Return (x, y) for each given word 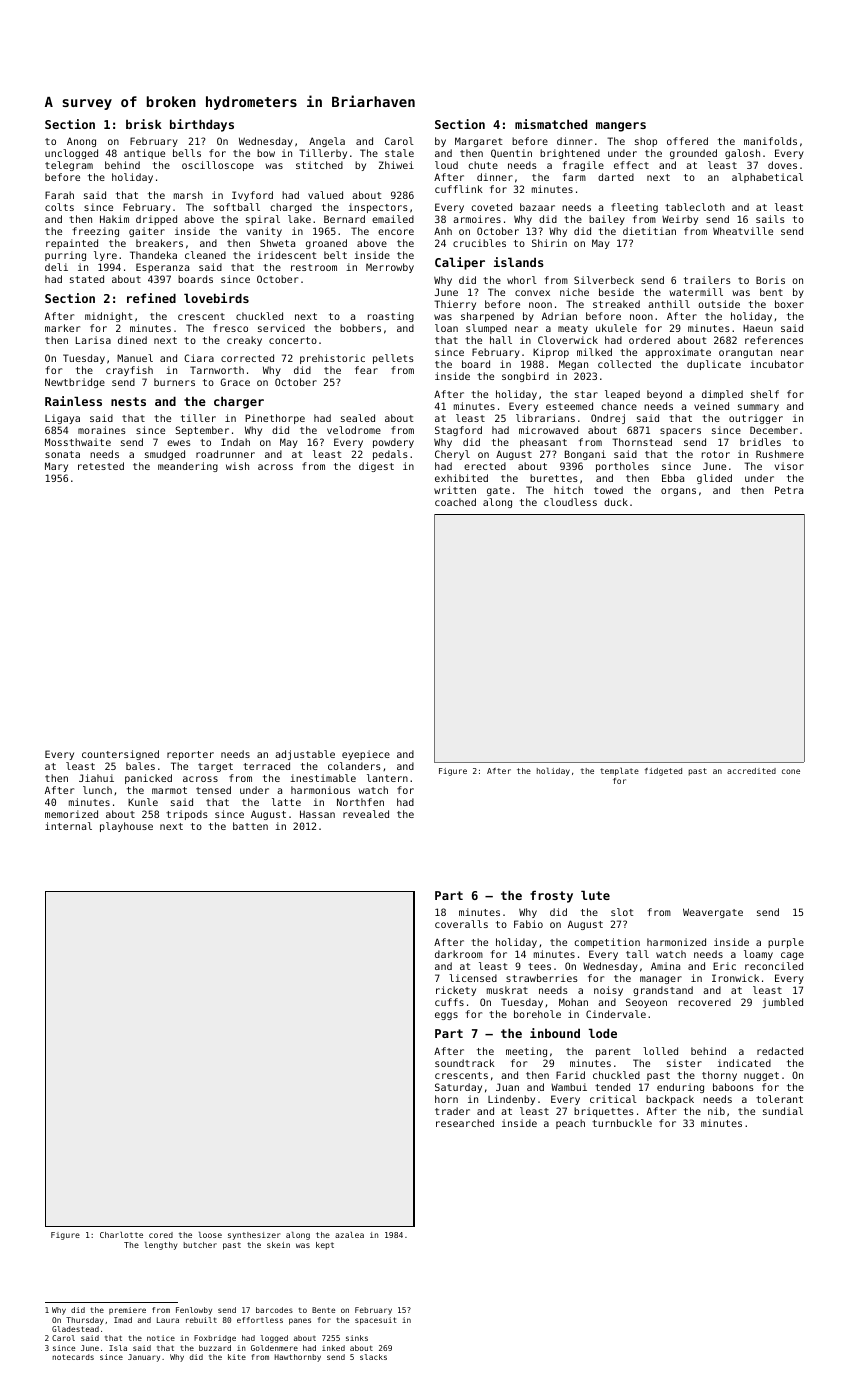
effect (631, 165)
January (144, 1358)
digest (376, 467)
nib (716, 1111)
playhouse (126, 827)
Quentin (511, 153)
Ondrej (608, 419)
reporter (190, 755)
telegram (69, 166)
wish (237, 466)
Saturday (458, 1088)
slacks (373, 1357)
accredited (751, 771)
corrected (247, 358)
